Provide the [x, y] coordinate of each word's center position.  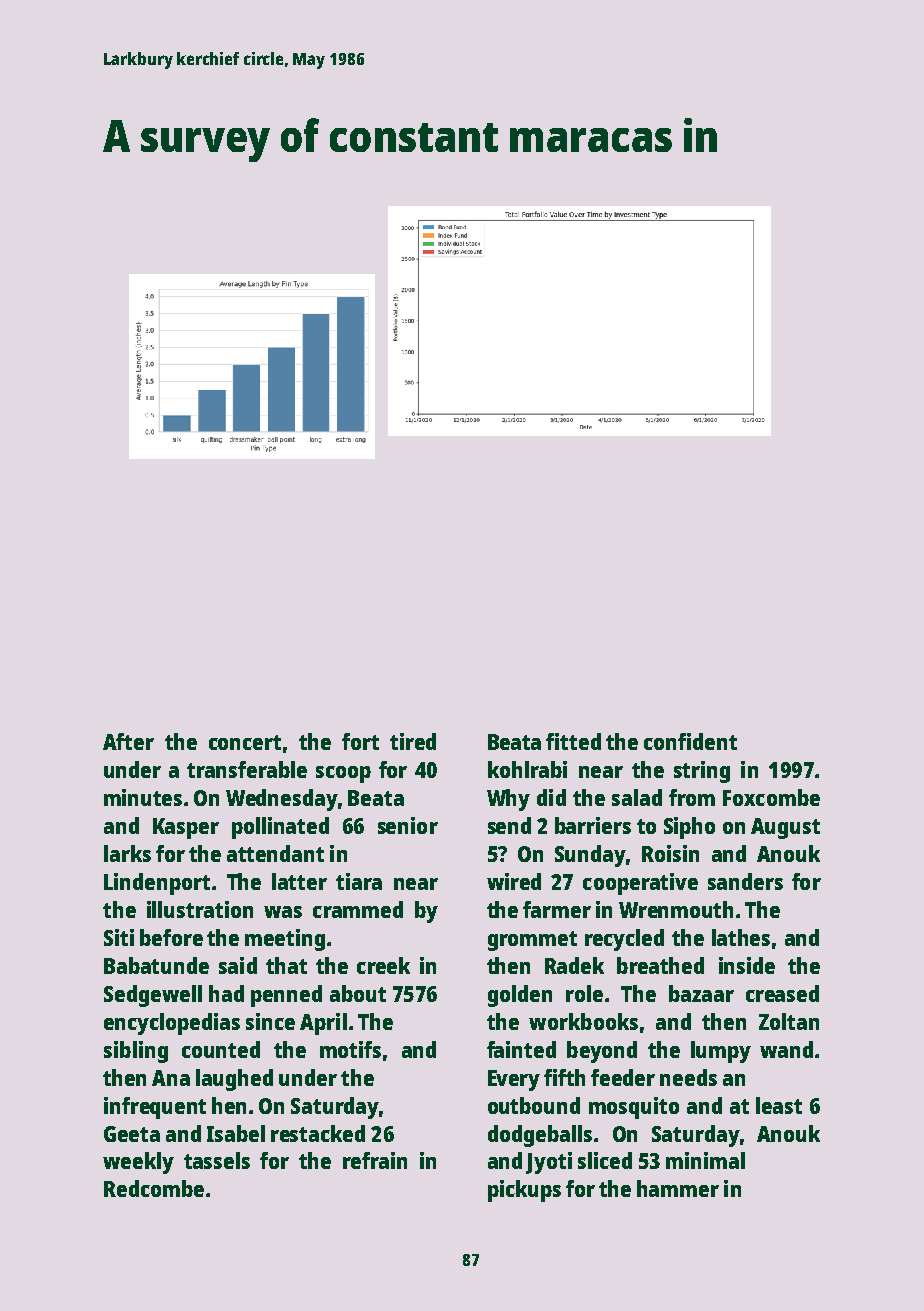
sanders [745, 881]
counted [221, 1049]
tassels [217, 1160]
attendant [275, 853]
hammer [678, 1188]
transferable [247, 769]
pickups [524, 1191]
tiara [359, 881]
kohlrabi [527, 769]
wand [786, 1049]
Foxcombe [771, 797]
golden [520, 996]
